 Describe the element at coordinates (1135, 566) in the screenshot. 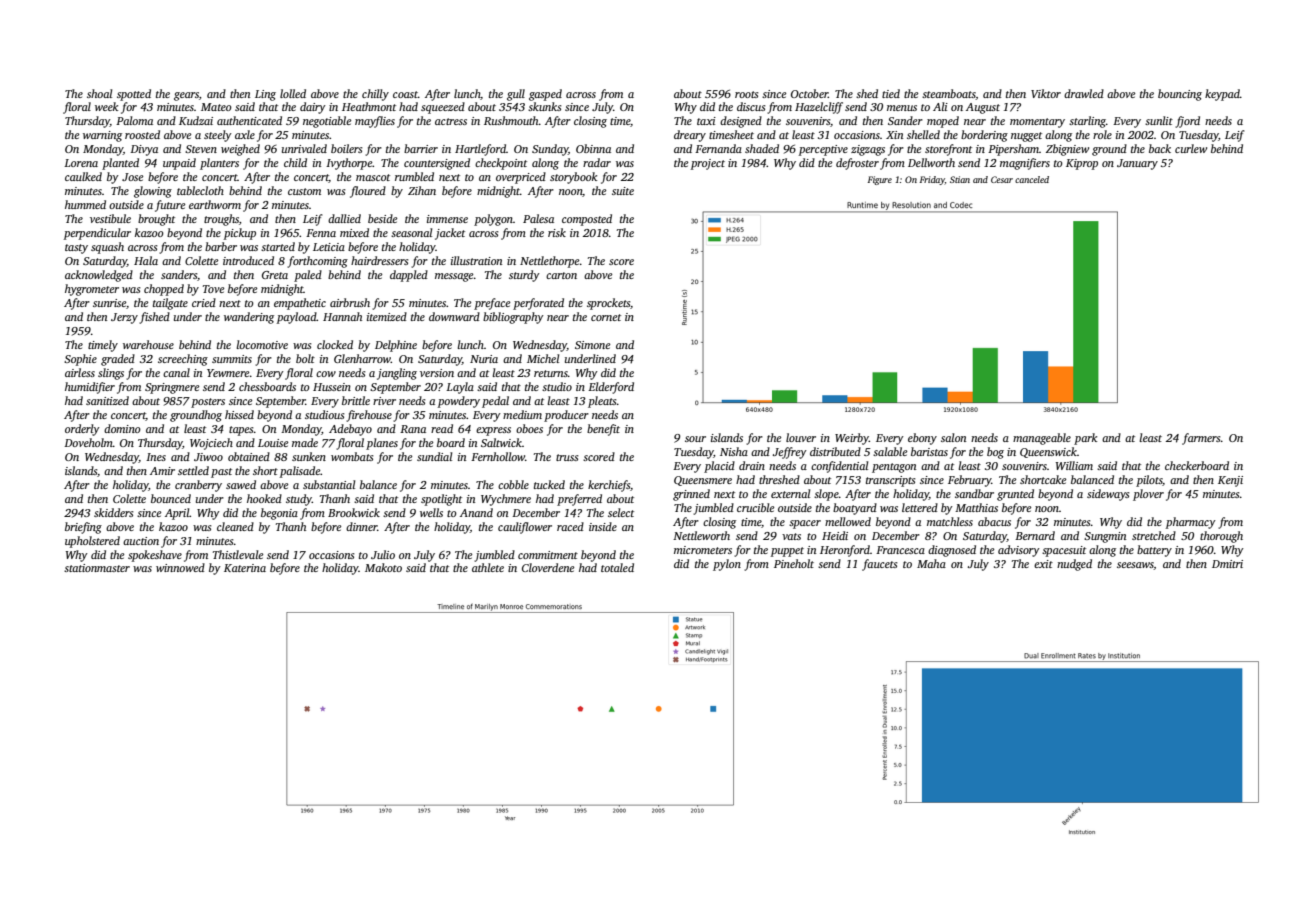

I see `seesaws` at that location.
